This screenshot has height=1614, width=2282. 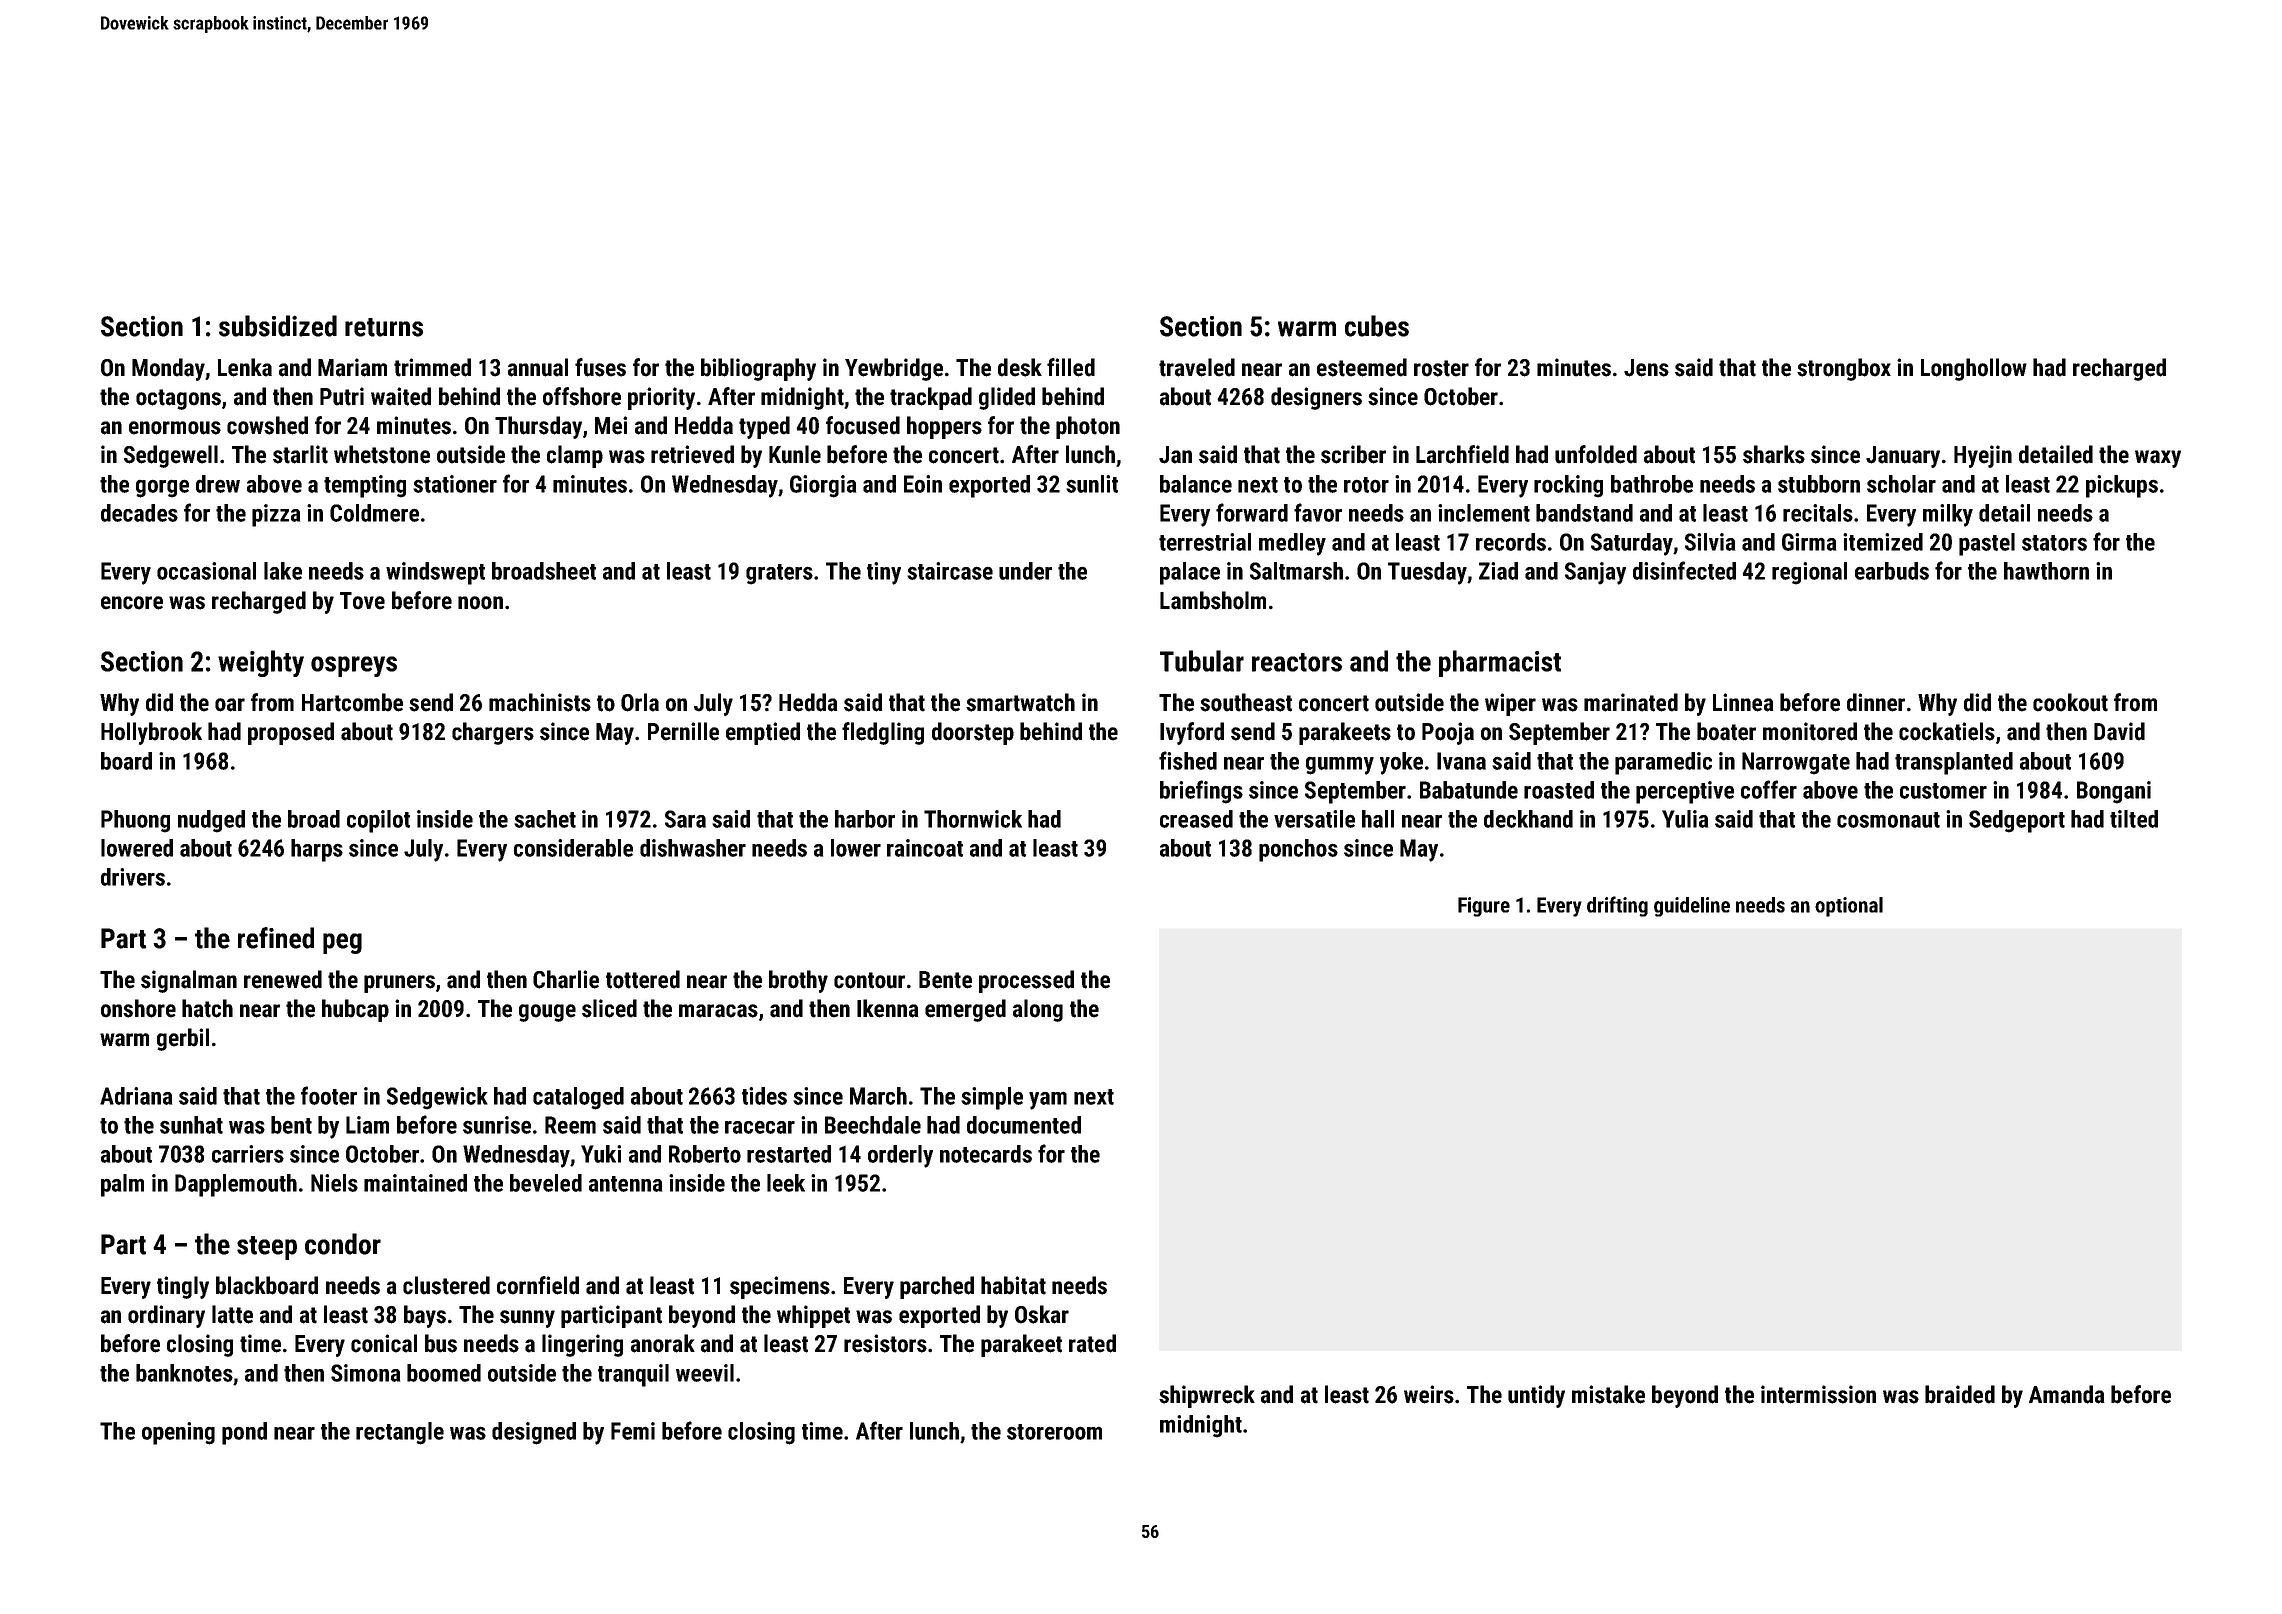 I want to click on opening, so click(x=178, y=1433).
